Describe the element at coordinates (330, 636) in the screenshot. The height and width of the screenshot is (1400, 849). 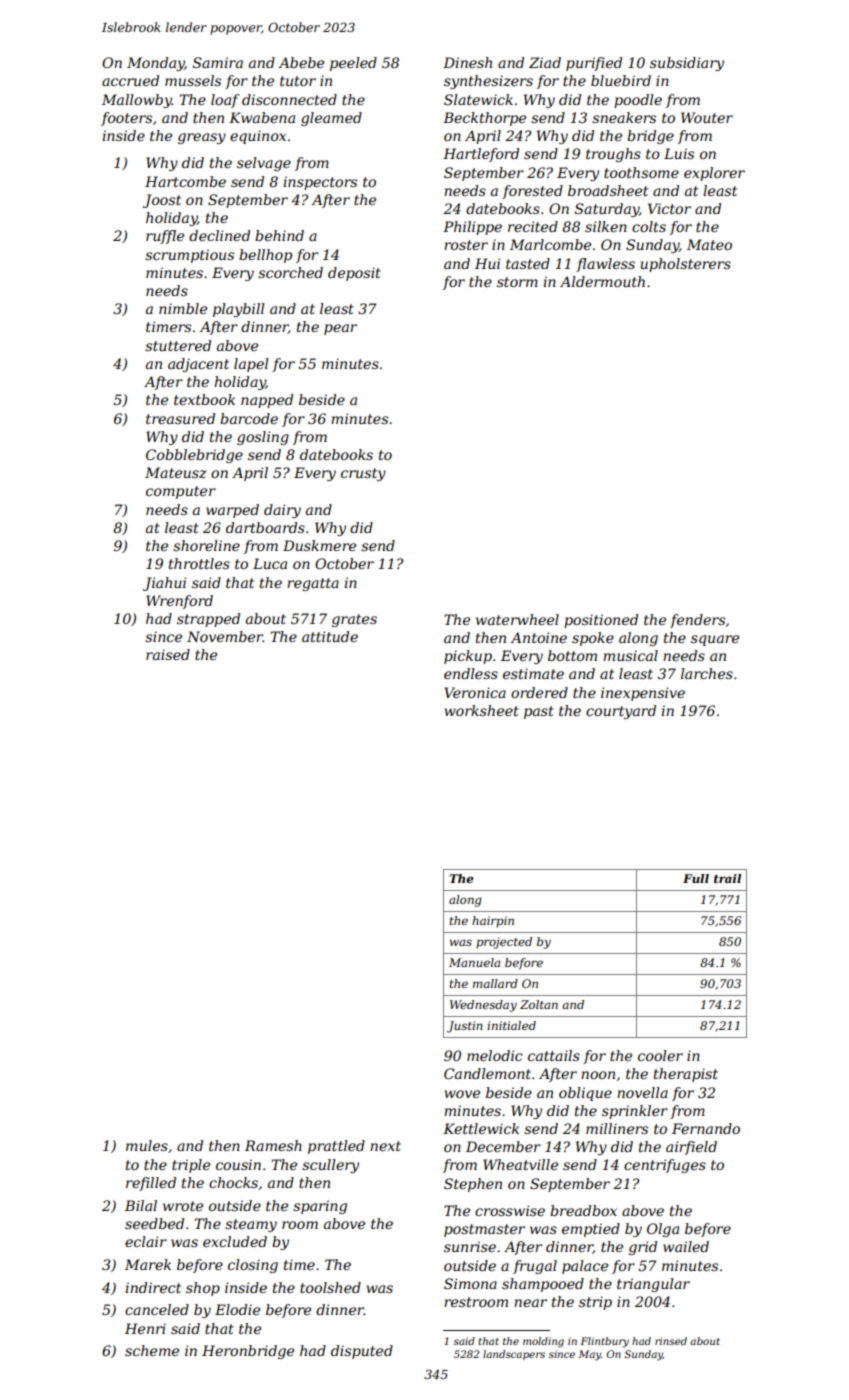
I see `attitude` at that location.
